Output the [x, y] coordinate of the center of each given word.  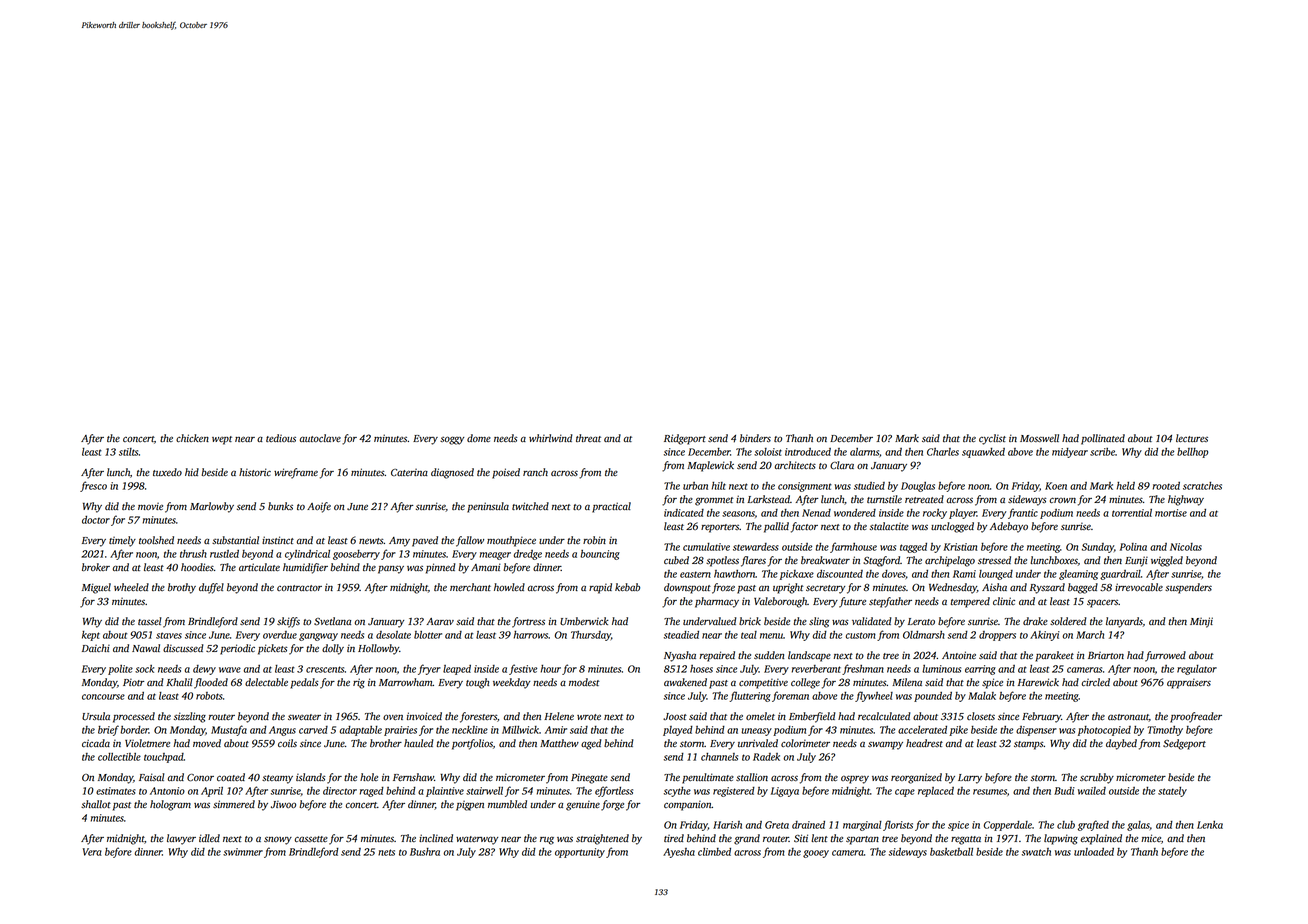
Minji [1201, 622]
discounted [840, 574]
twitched [530, 506]
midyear [1070, 453]
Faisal [151, 777]
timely [122, 541]
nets [386, 852]
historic [255, 472]
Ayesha [679, 853]
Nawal [146, 648]
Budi [1064, 791]
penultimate [708, 778]
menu [771, 636]
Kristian [960, 547]
